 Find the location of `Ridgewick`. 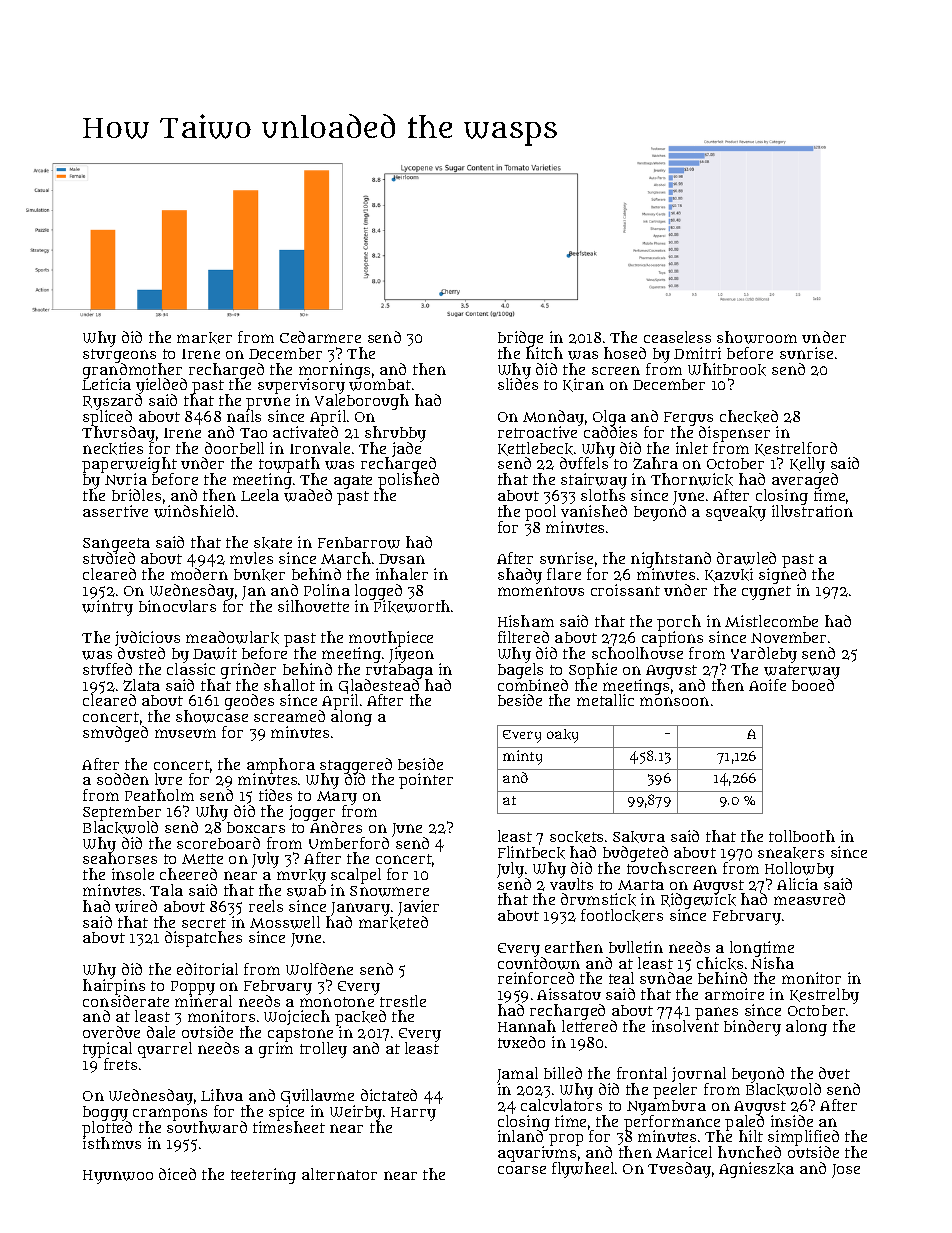

Ridgewick is located at coordinates (698, 902).
